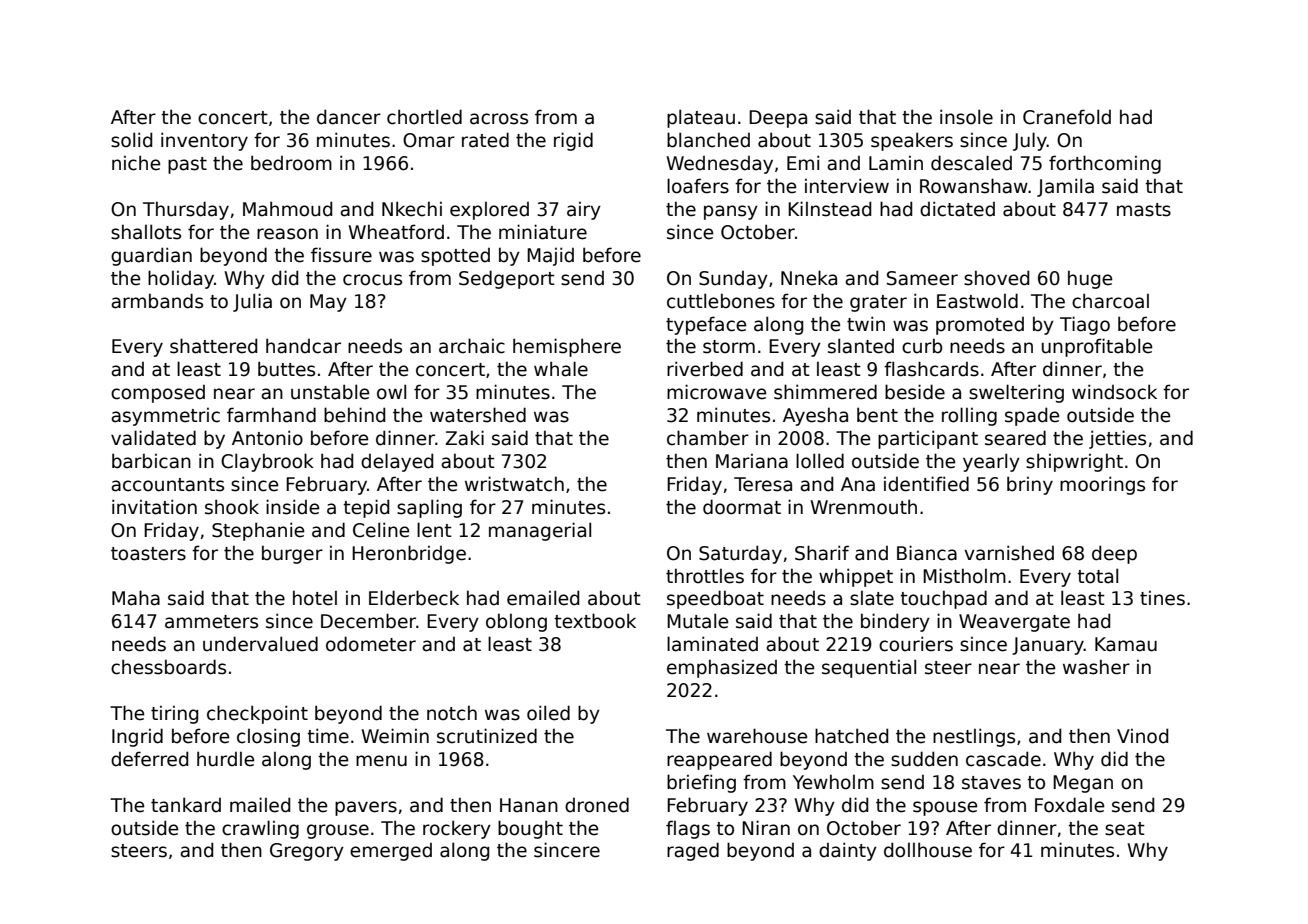 The height and width of the screenshot is (924, 1308). I want to click on flashcards, so click(931, 369).
